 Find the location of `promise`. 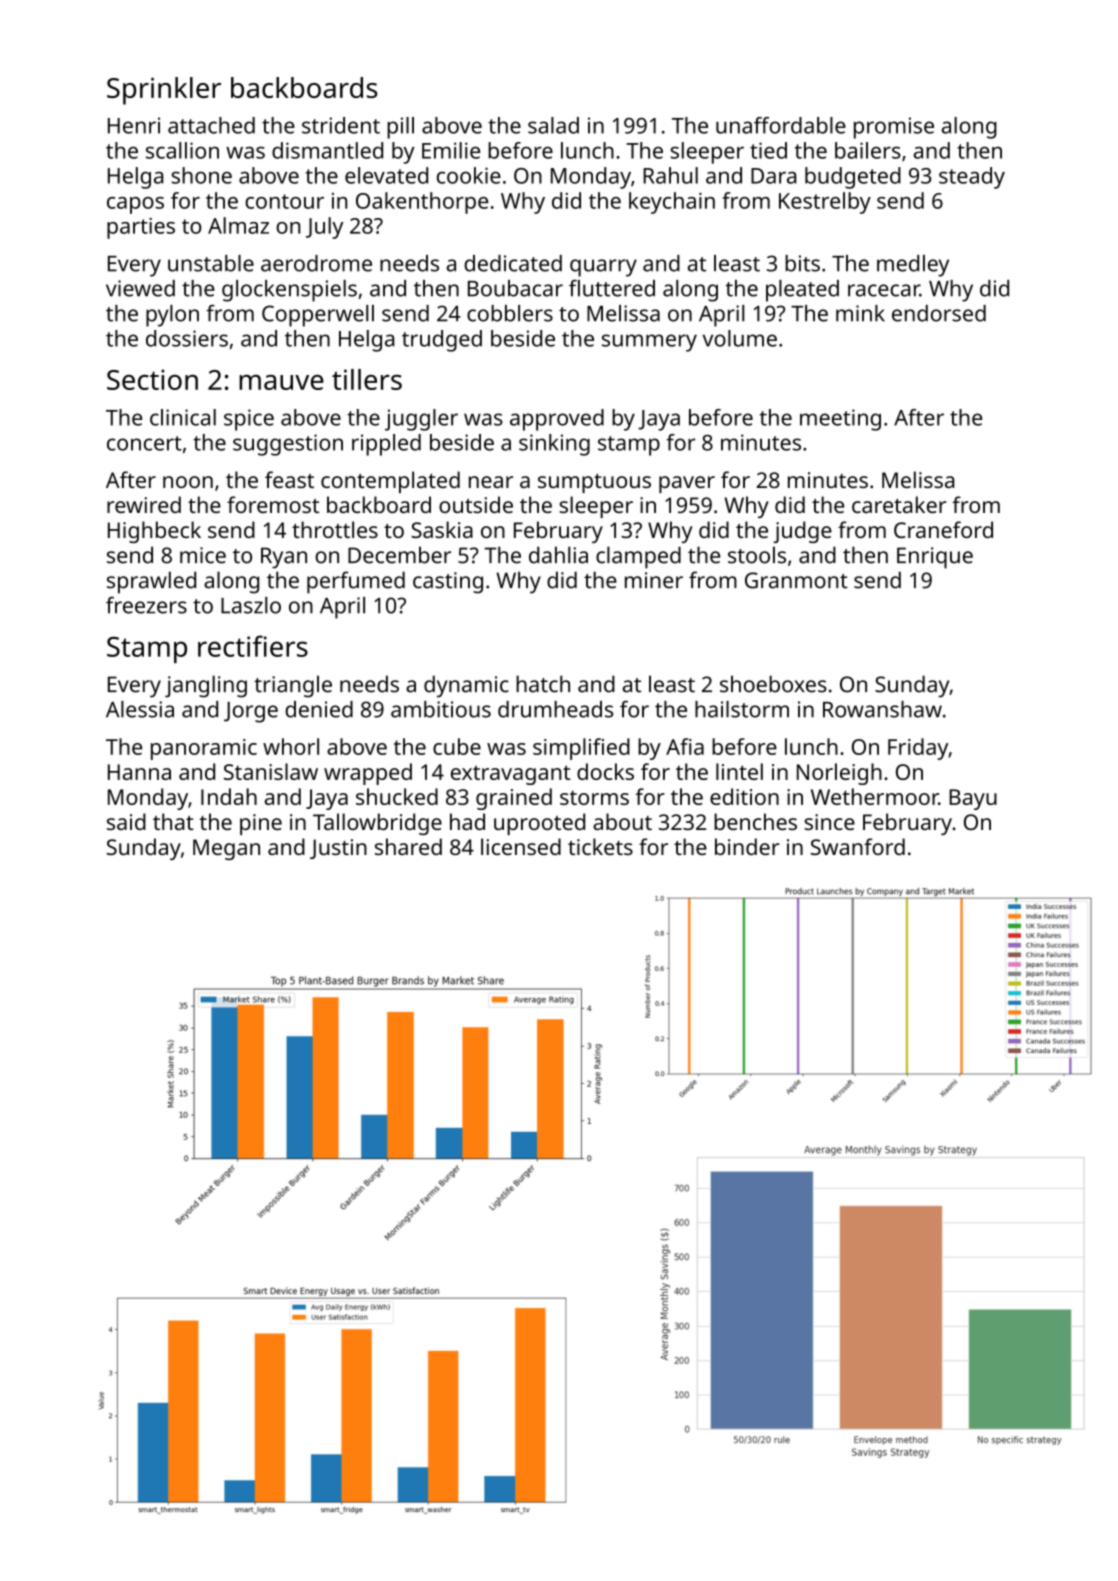

promise is located at coordinates (894, 128).
